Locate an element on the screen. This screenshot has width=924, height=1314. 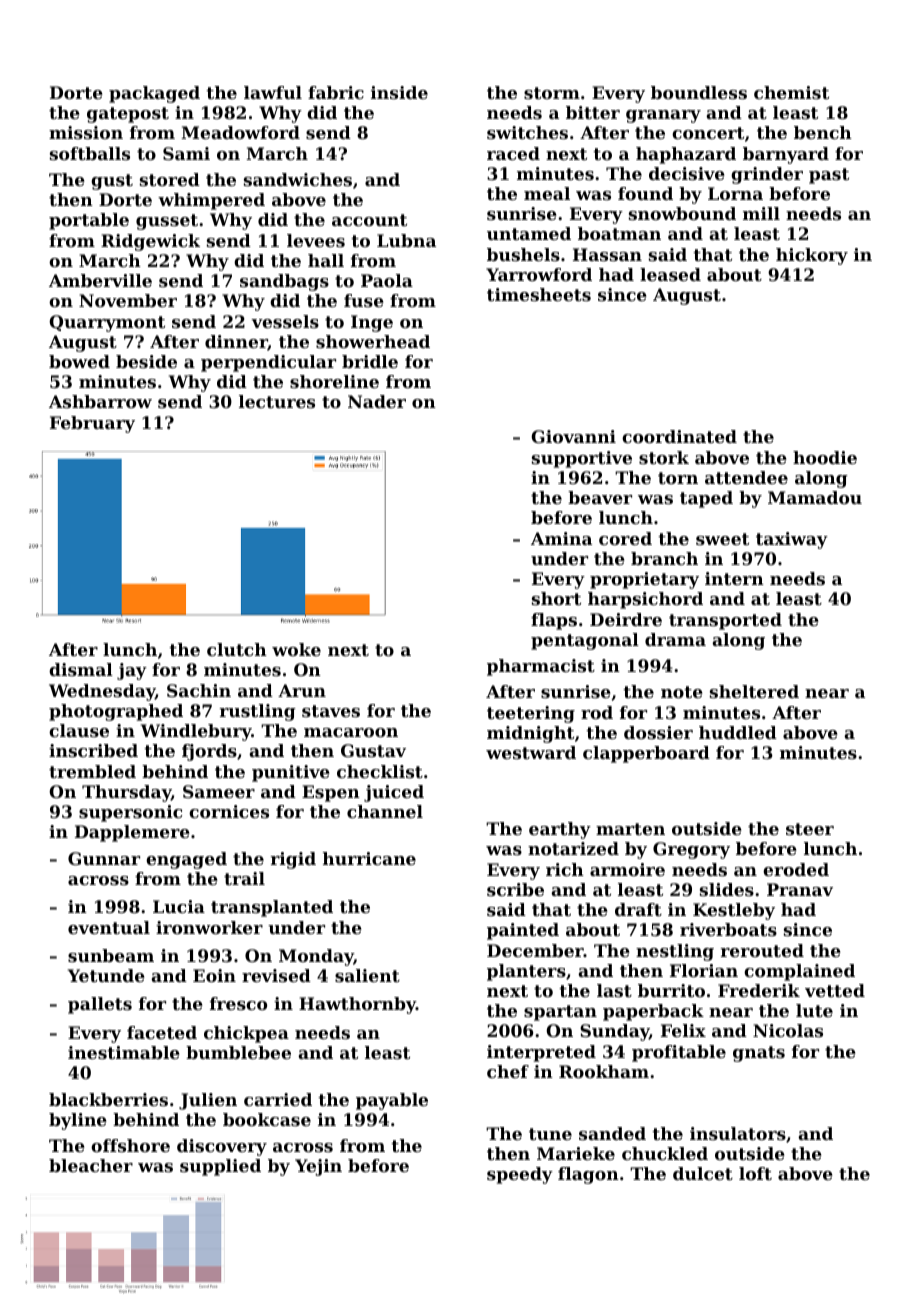
fresco is located at coordinates (238, 1003).
